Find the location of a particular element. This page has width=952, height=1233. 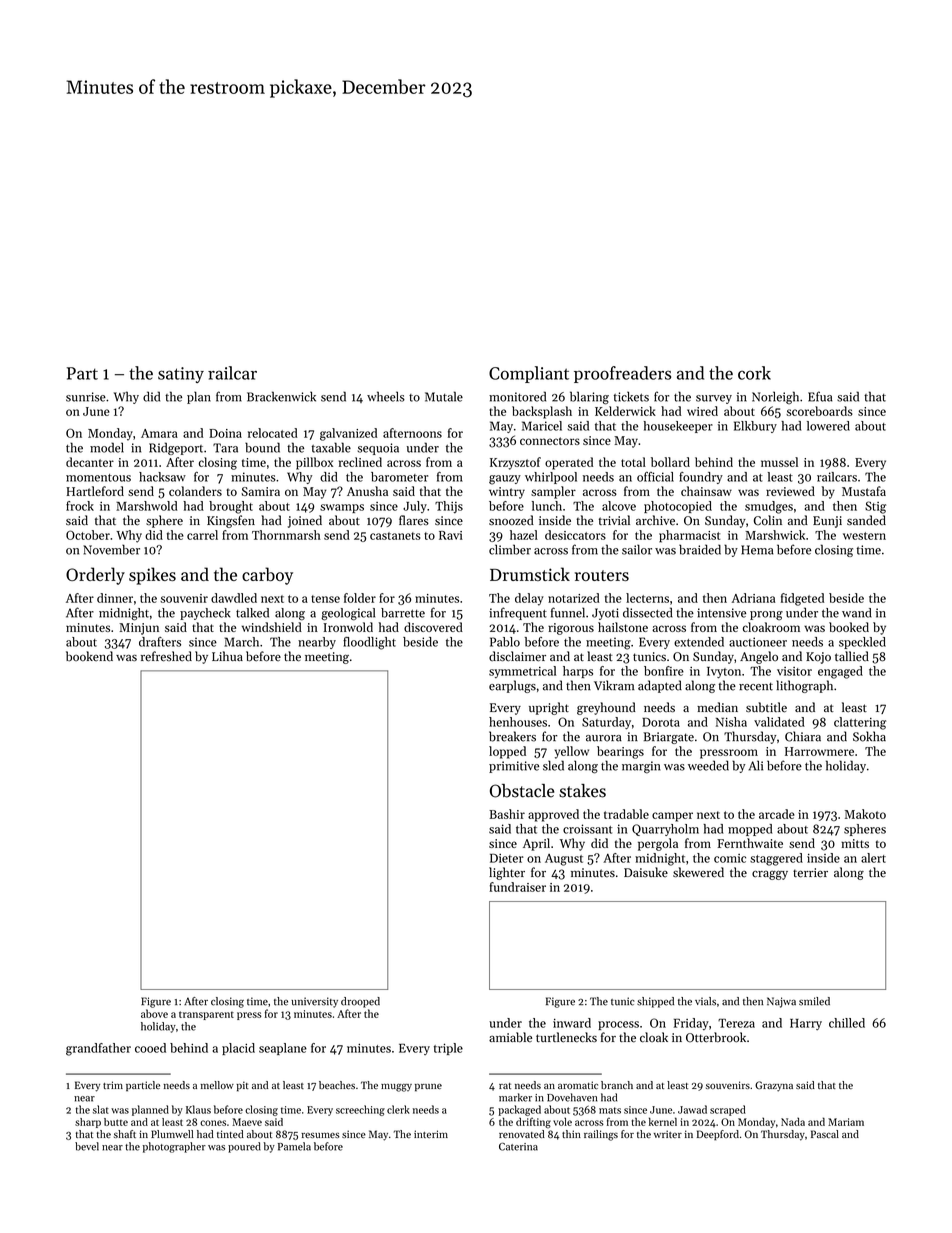

cork is located at coordinates (754, 373).
